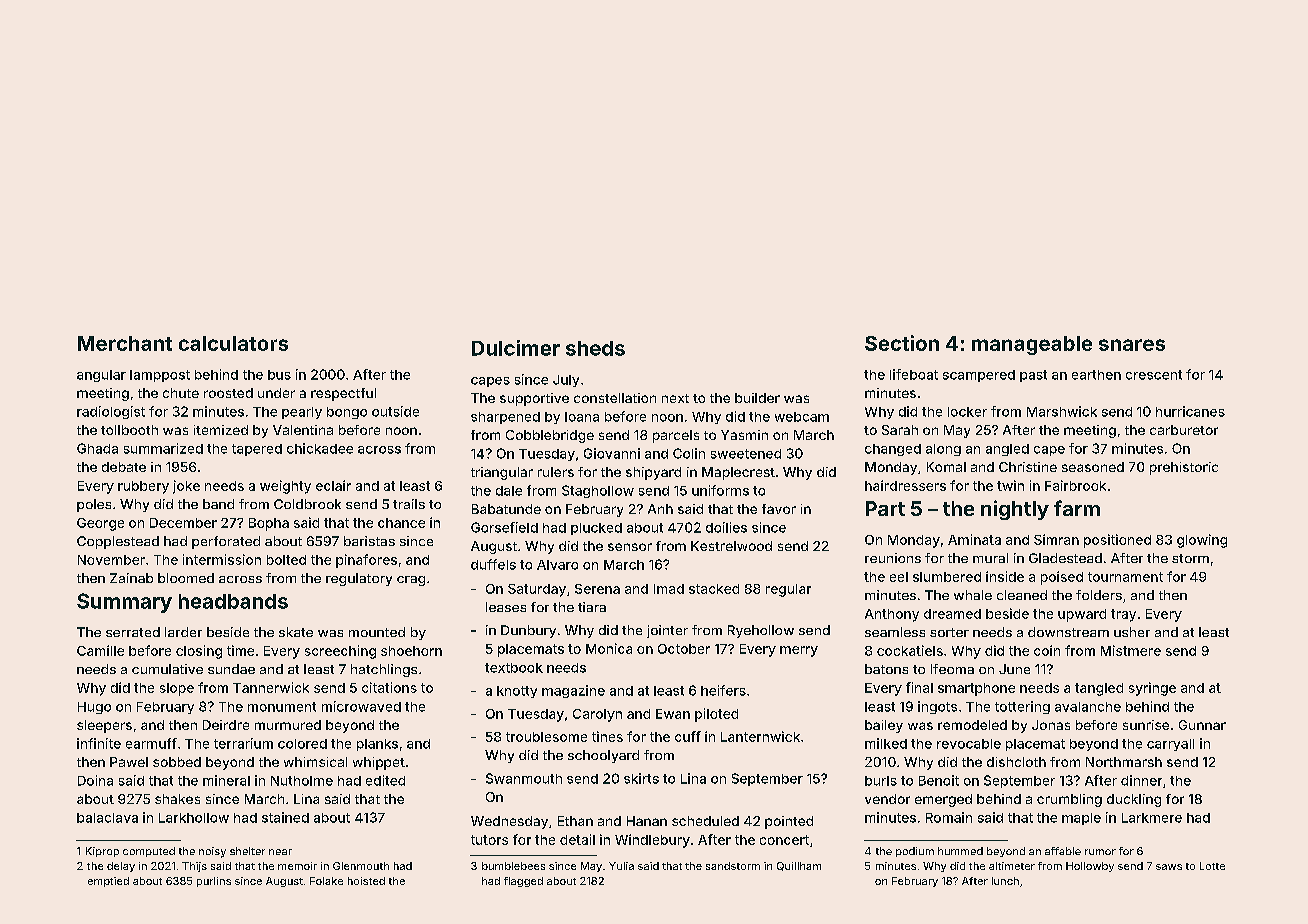 The width and height of the page is (1308, 924). Describe the element at coordinates (1152, 689) in the page. I see `syringe` at that location.
